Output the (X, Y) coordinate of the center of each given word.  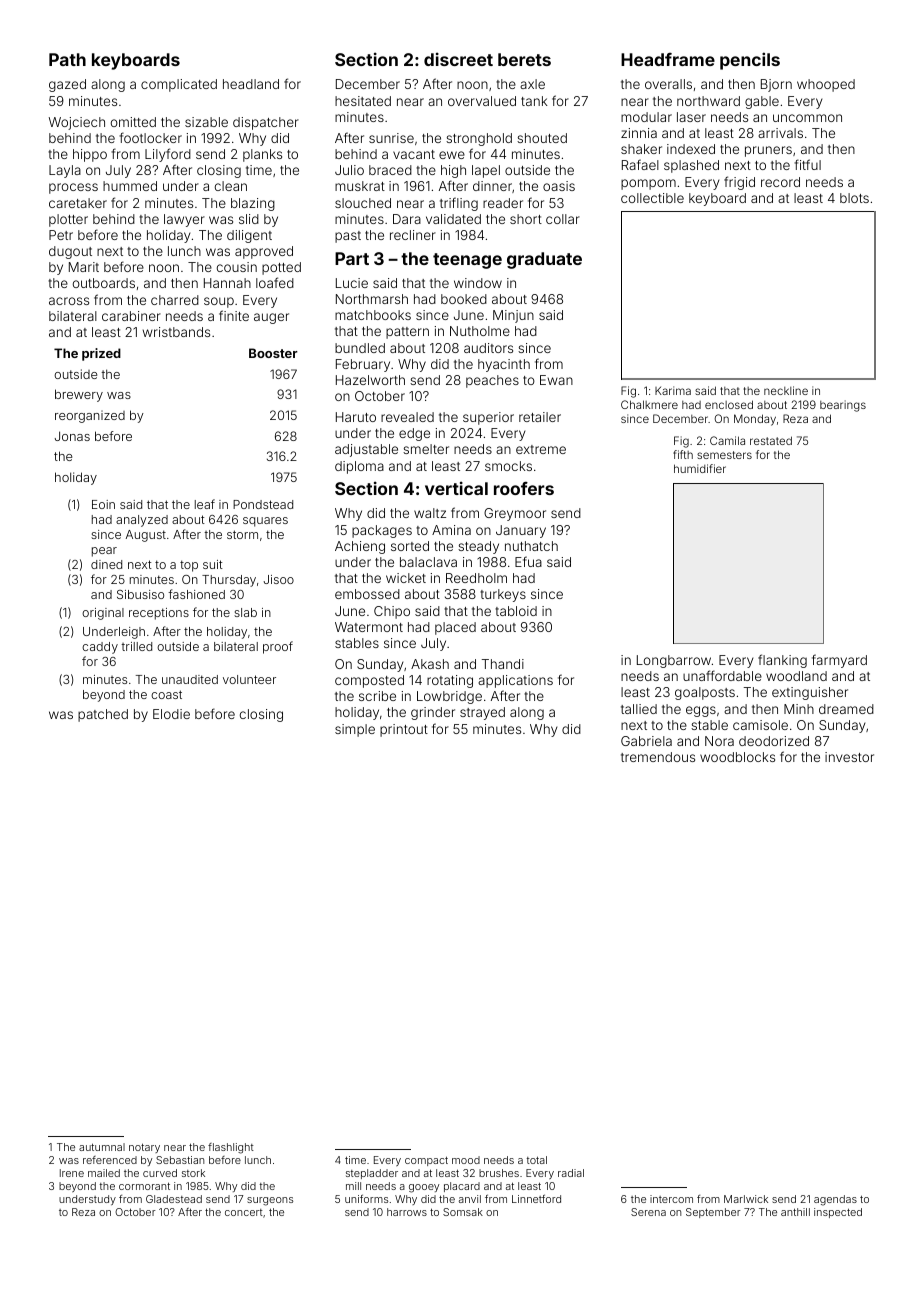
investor (849, 757)
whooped (826, 85)
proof (278, 647)
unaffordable (722, 675)
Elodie (171, 714)
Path (67, 59)
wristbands (176, 332)
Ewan (556, 380)
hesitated (363, 101)
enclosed (729, 404)
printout (404, 730)
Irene (72, 1173)
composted (369, 681)
